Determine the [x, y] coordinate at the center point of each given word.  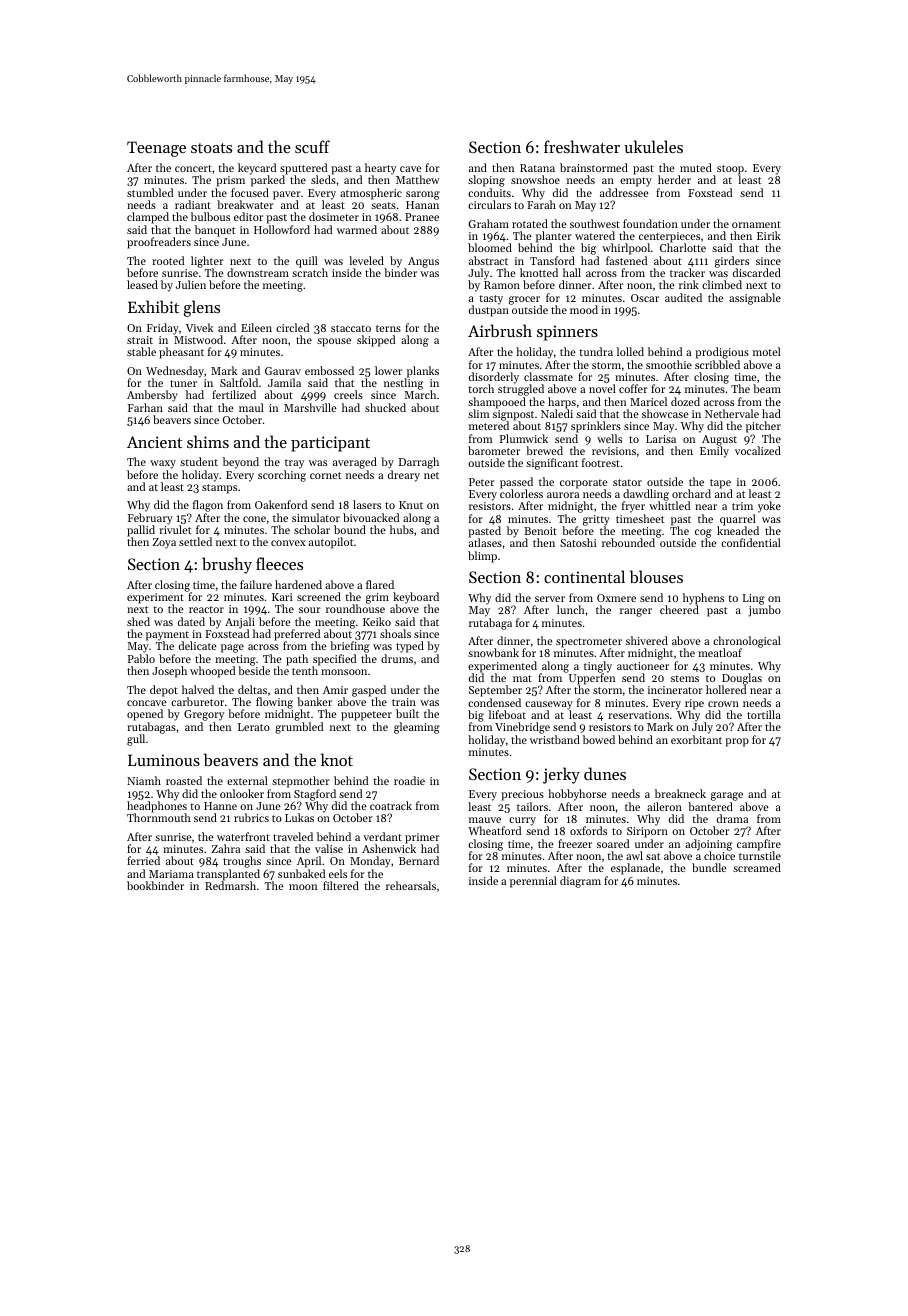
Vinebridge [522, 728]
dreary [404, 476]
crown [723, 704]
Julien [191, 284]
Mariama [171, 874]
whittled [669, 506]
